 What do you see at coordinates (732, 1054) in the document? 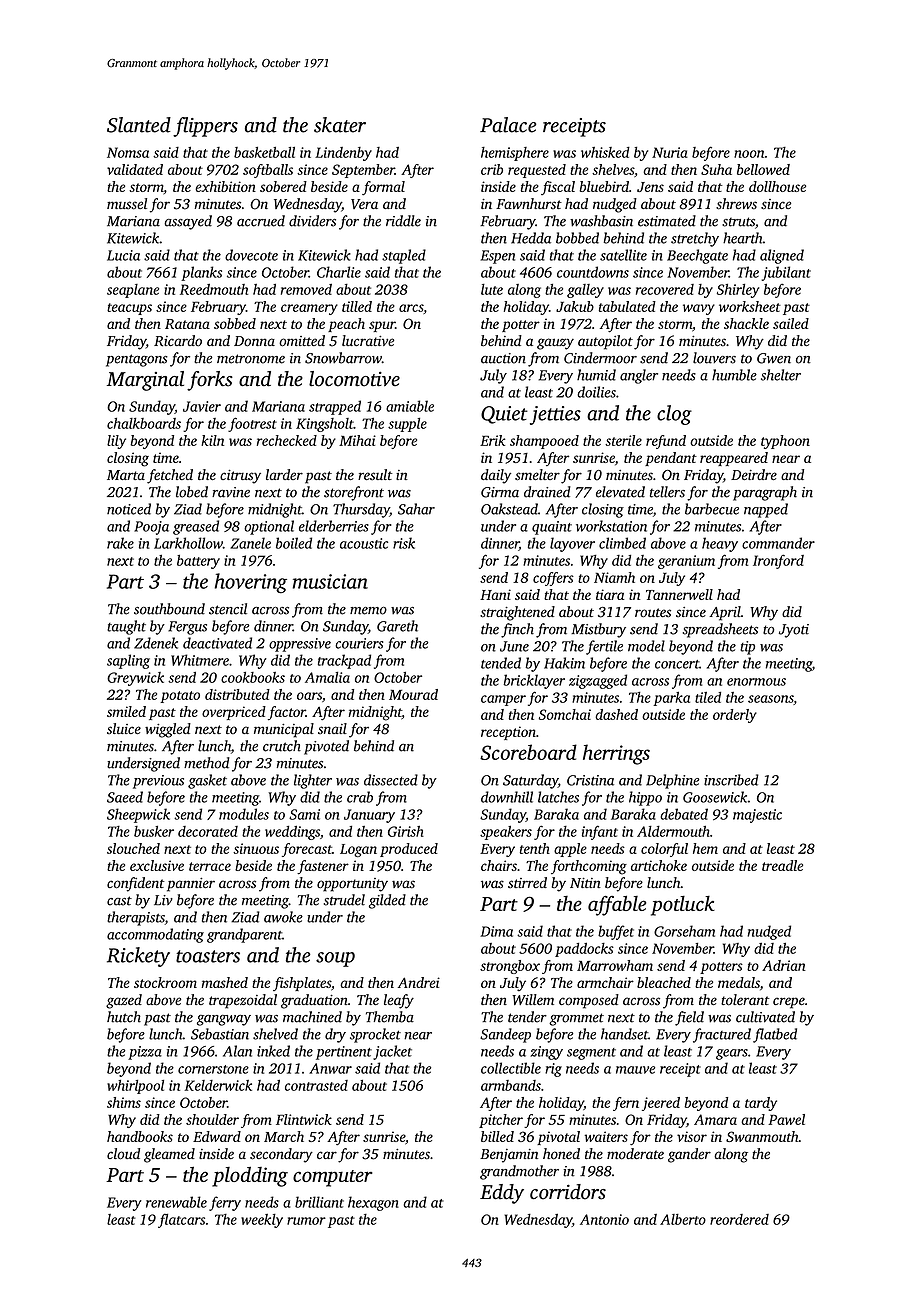
I see `gears` at bounding box center [732, 1054].
